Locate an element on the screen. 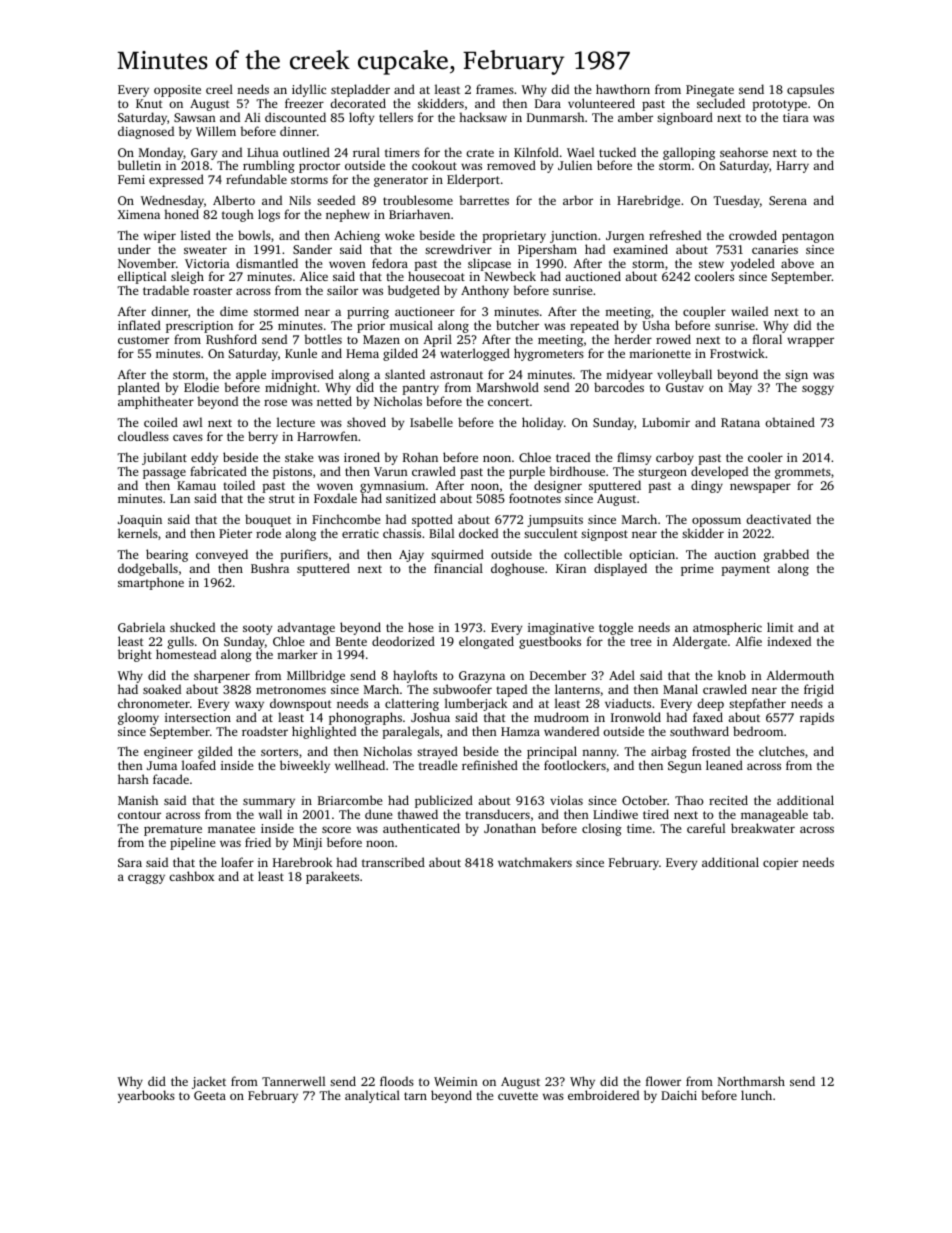 This screenshot has width=952, height=1233. watchmakers is located at coordinates (535, 862).
